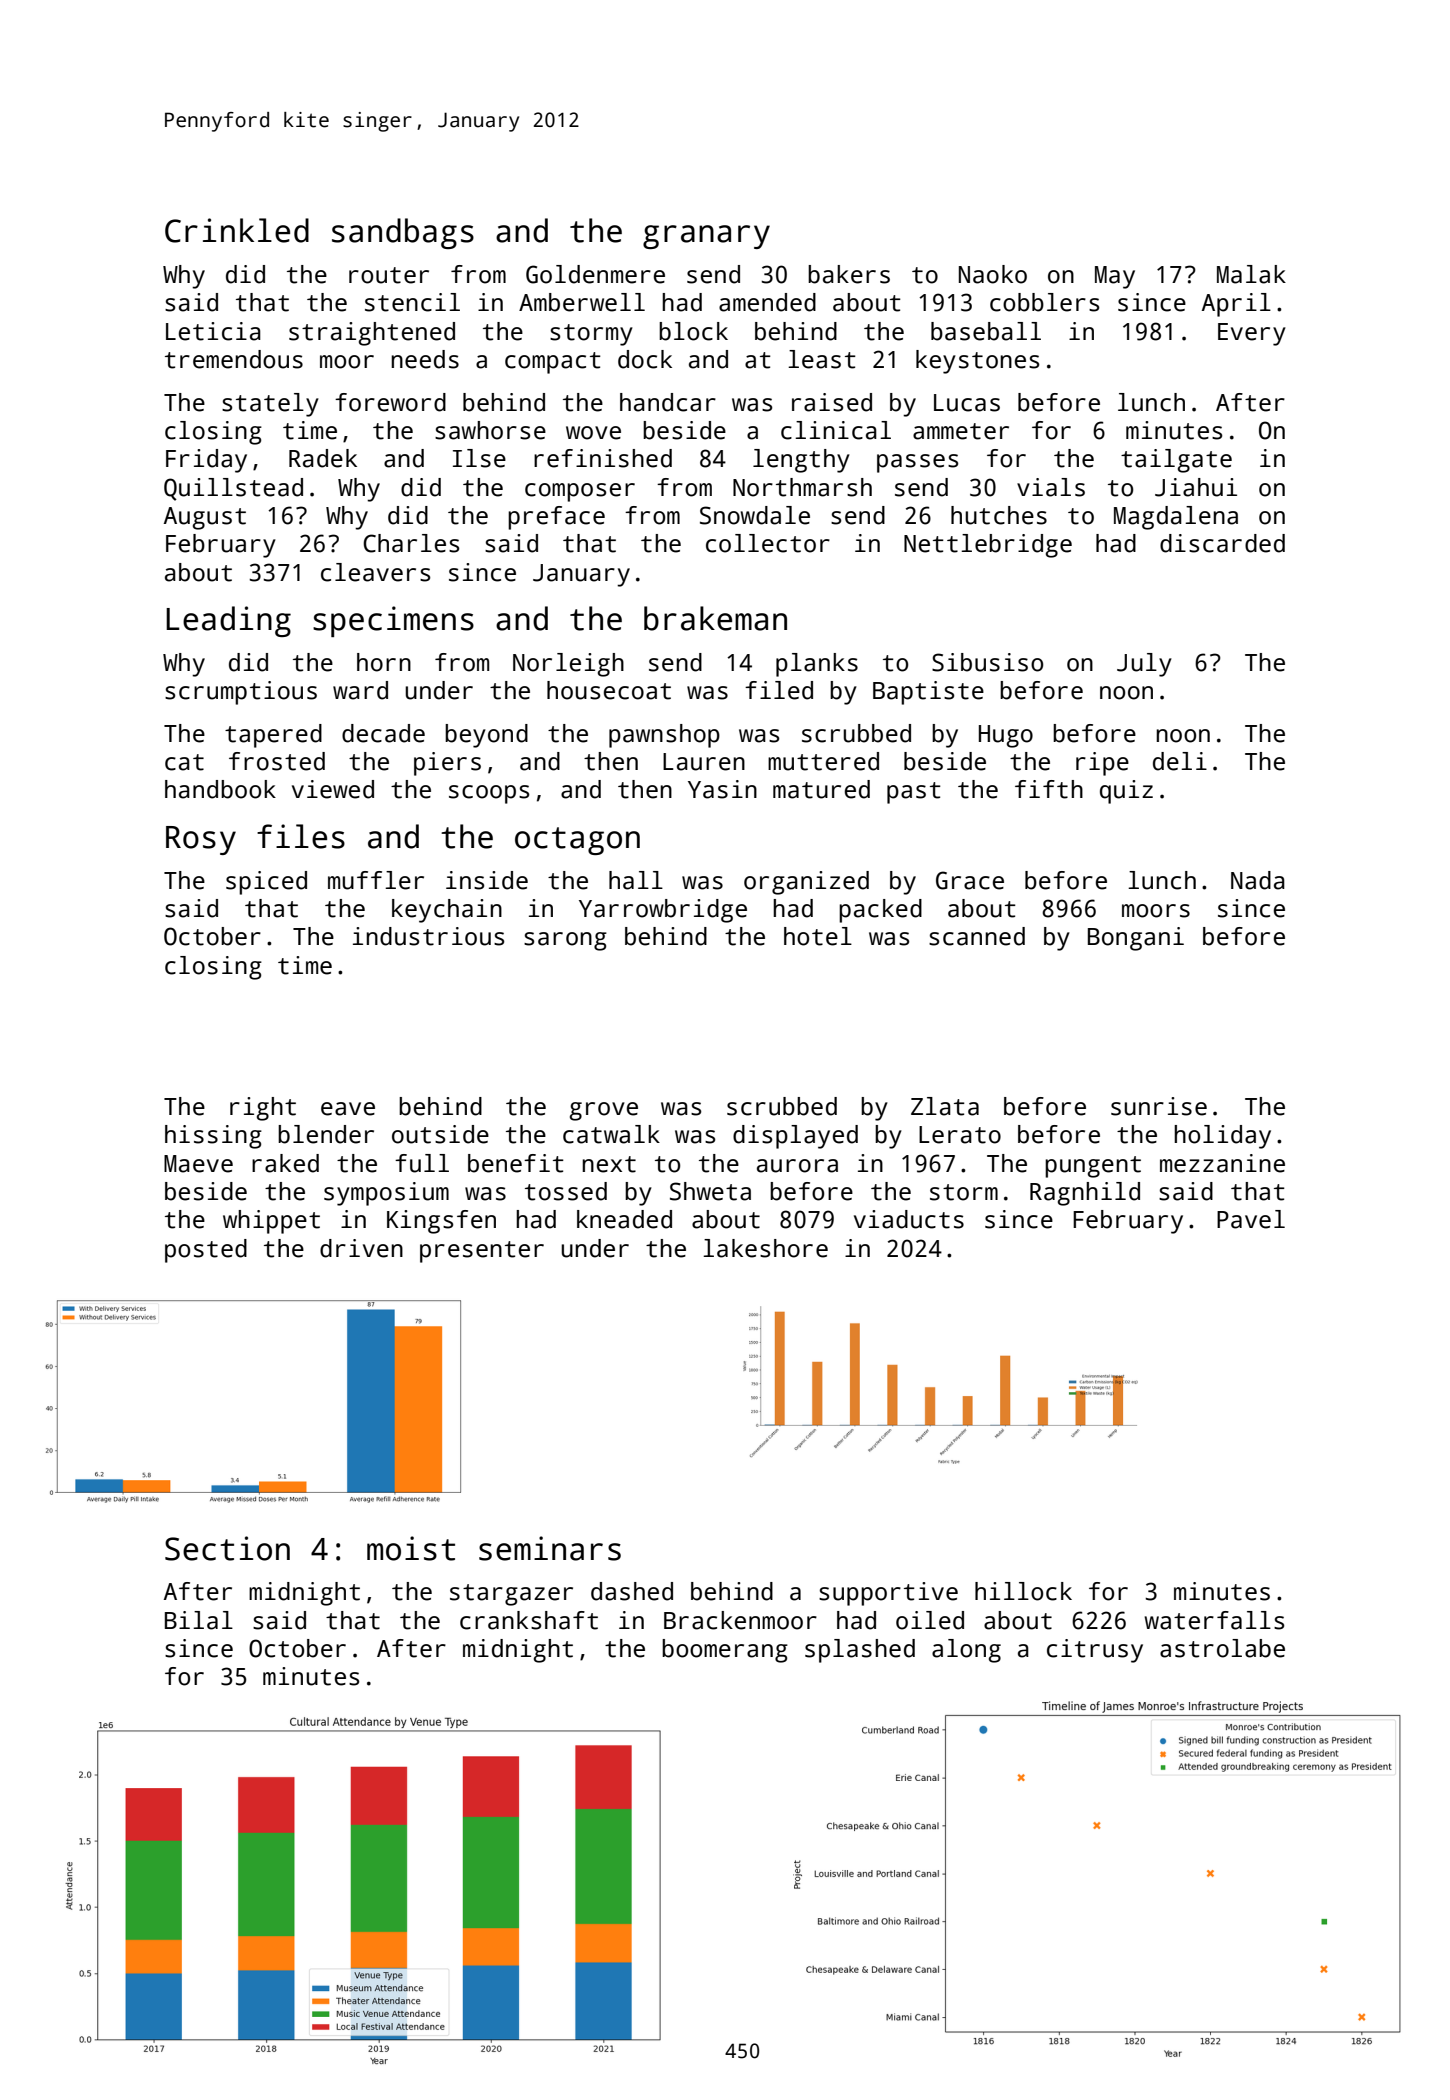 This image has height=2100, width=1450. Describe the element at coordinates (227, 1548) in the image. I see `Section` at that location.
